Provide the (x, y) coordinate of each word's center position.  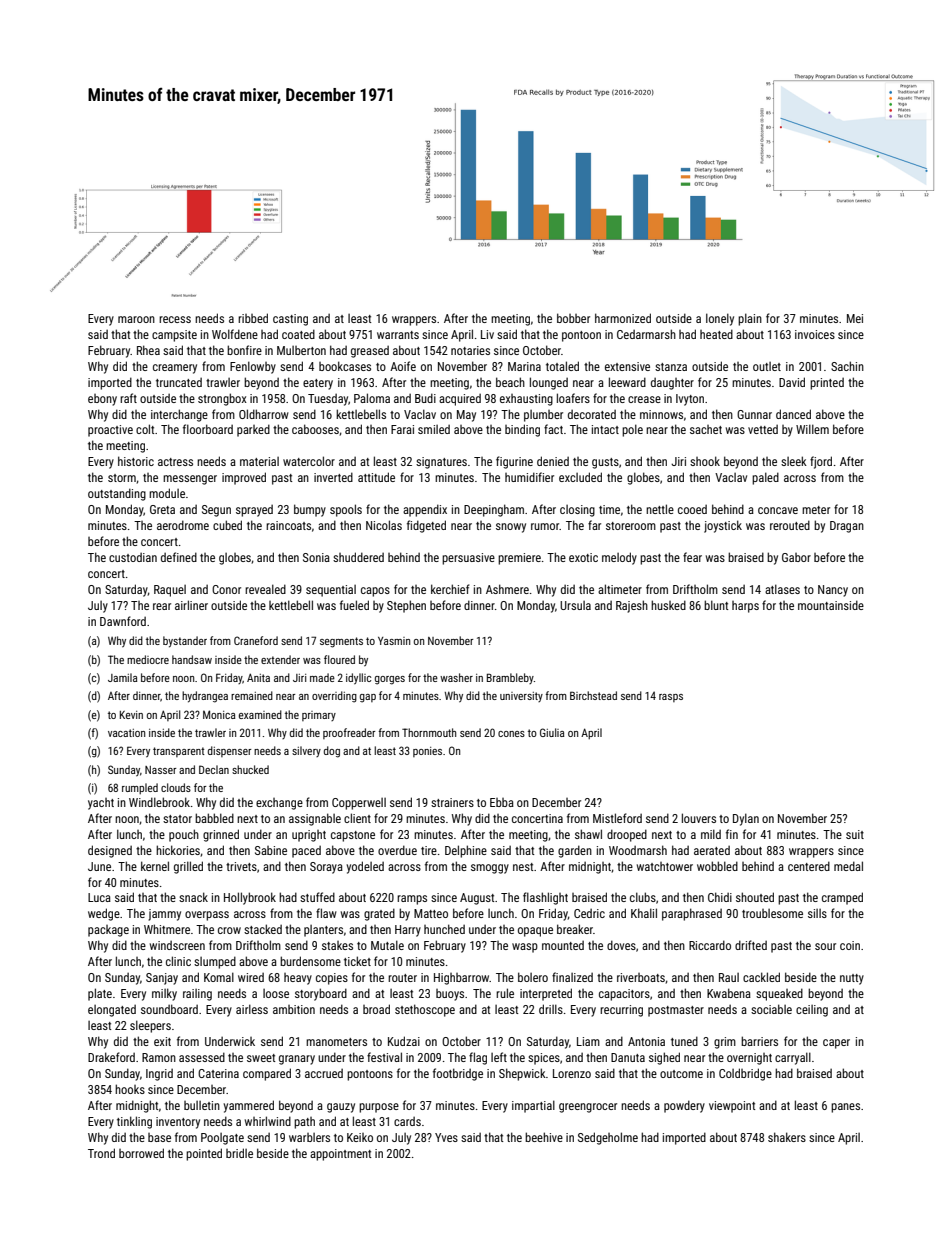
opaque (535, 932)
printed (827, 383)
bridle (239, 1153)
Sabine (271, 850)
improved (244, 478)
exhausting (526, 400)
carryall (793, 1058)
